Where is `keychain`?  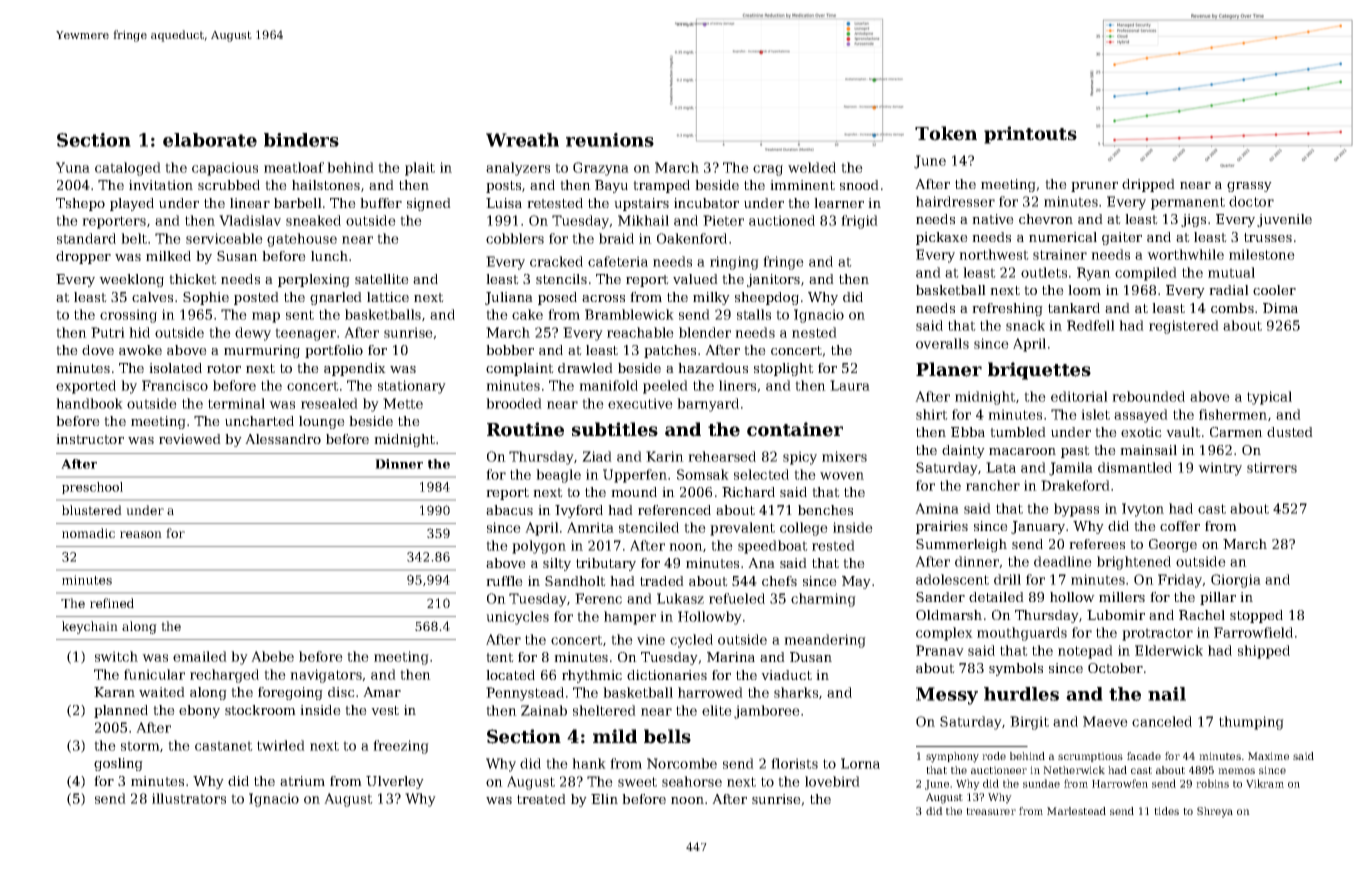 keychain is located at coordinates (90, 627).
